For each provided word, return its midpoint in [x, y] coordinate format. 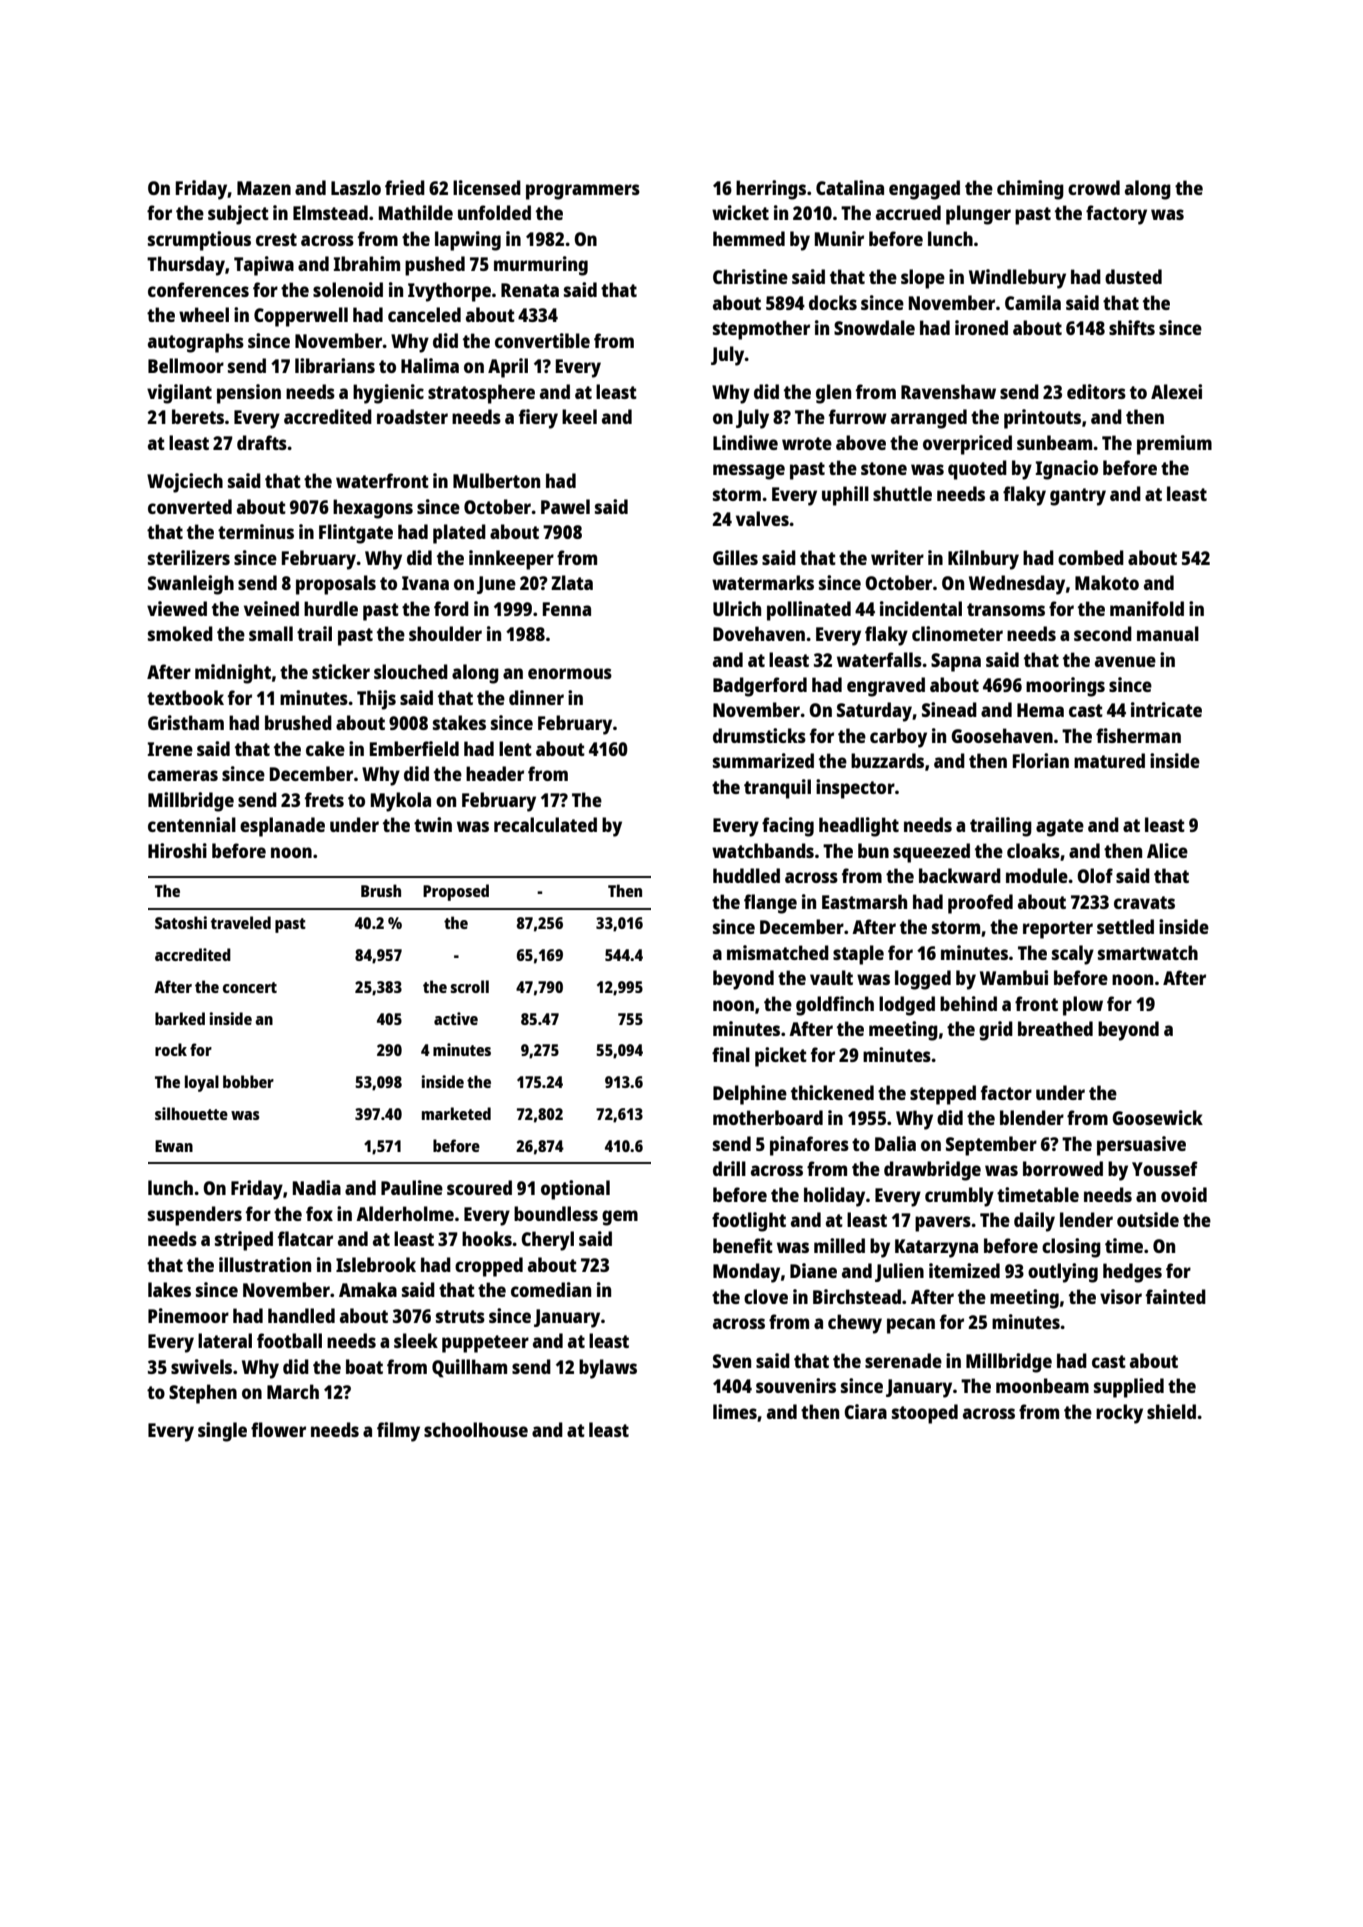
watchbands [763, 850]
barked [180, 1018]
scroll [469, 986]
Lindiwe [745, 442]
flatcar [305, 1238]
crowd [1094, 187]
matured [1109, 760]
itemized [964, 1270]
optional [575, 1190]
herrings [771, 190]
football [289, 1340]
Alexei [1176, 391]
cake [325, 748]
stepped [943, 1095]
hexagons [373, 509]
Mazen [264, 188]
